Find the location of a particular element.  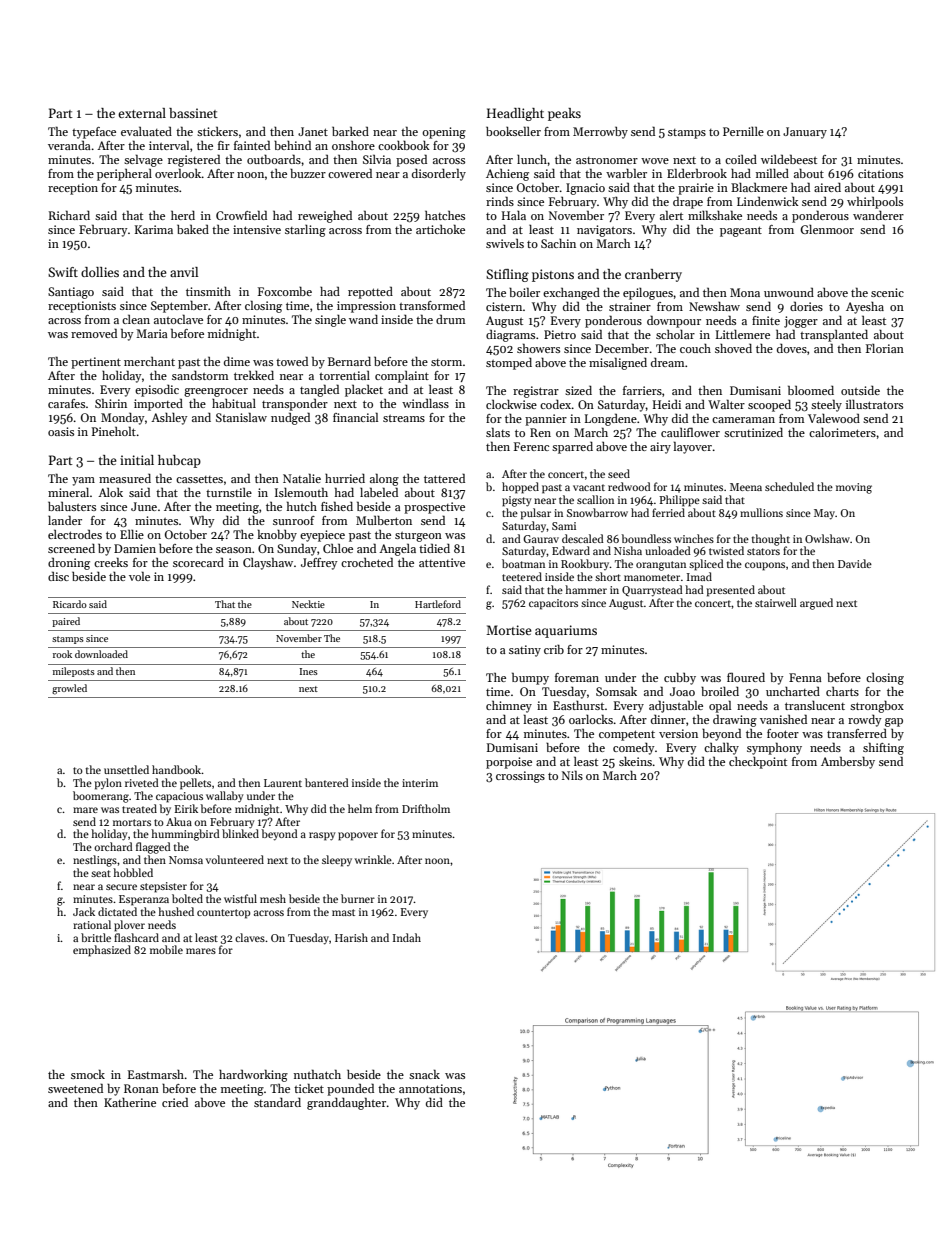

mobile is located at coordinates (166, 949).
